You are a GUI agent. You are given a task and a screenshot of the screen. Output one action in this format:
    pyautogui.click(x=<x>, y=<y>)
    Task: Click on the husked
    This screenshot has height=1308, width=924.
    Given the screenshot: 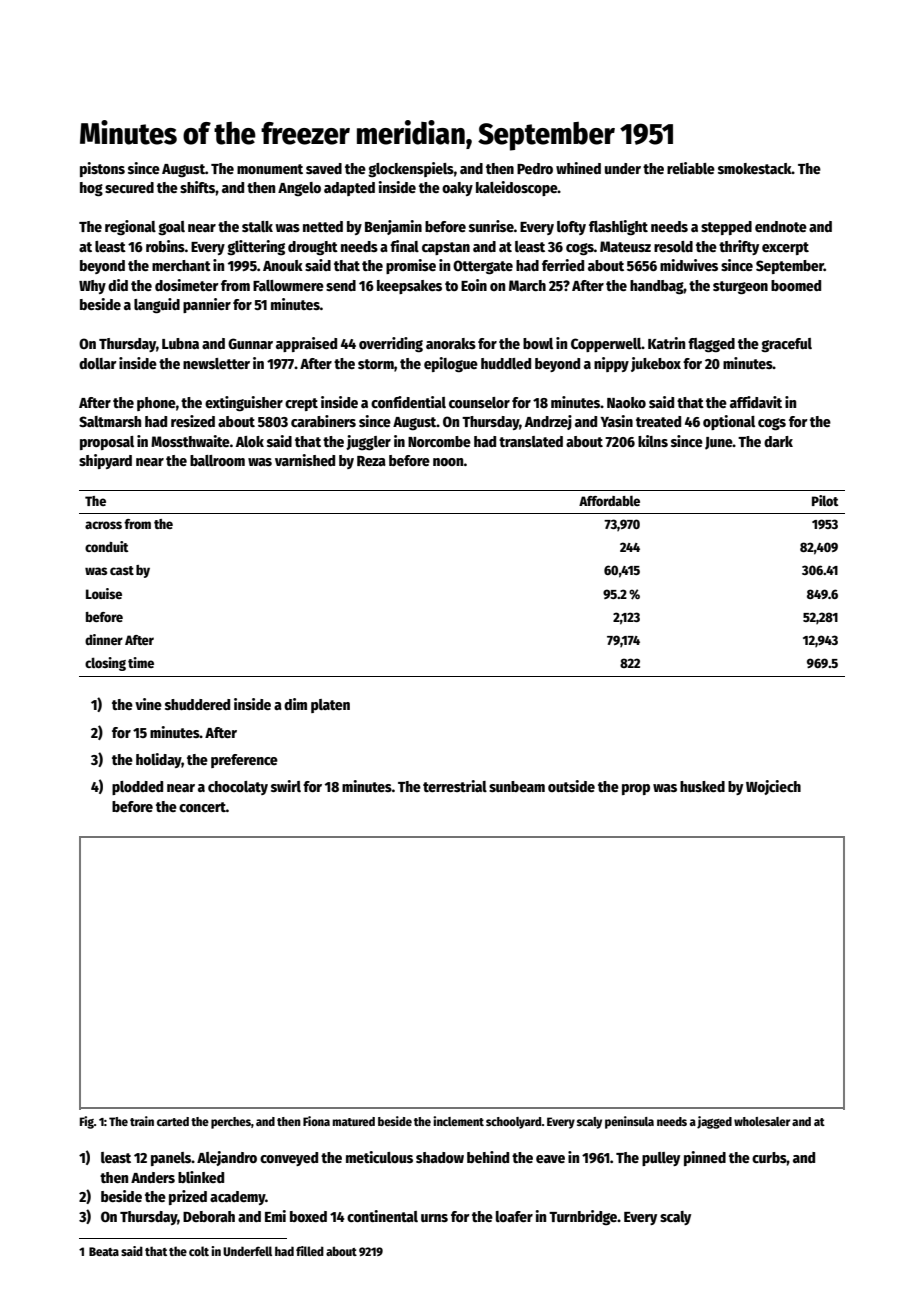 What is the action you would take?
    pyautogui.click(x=702, y=786)
